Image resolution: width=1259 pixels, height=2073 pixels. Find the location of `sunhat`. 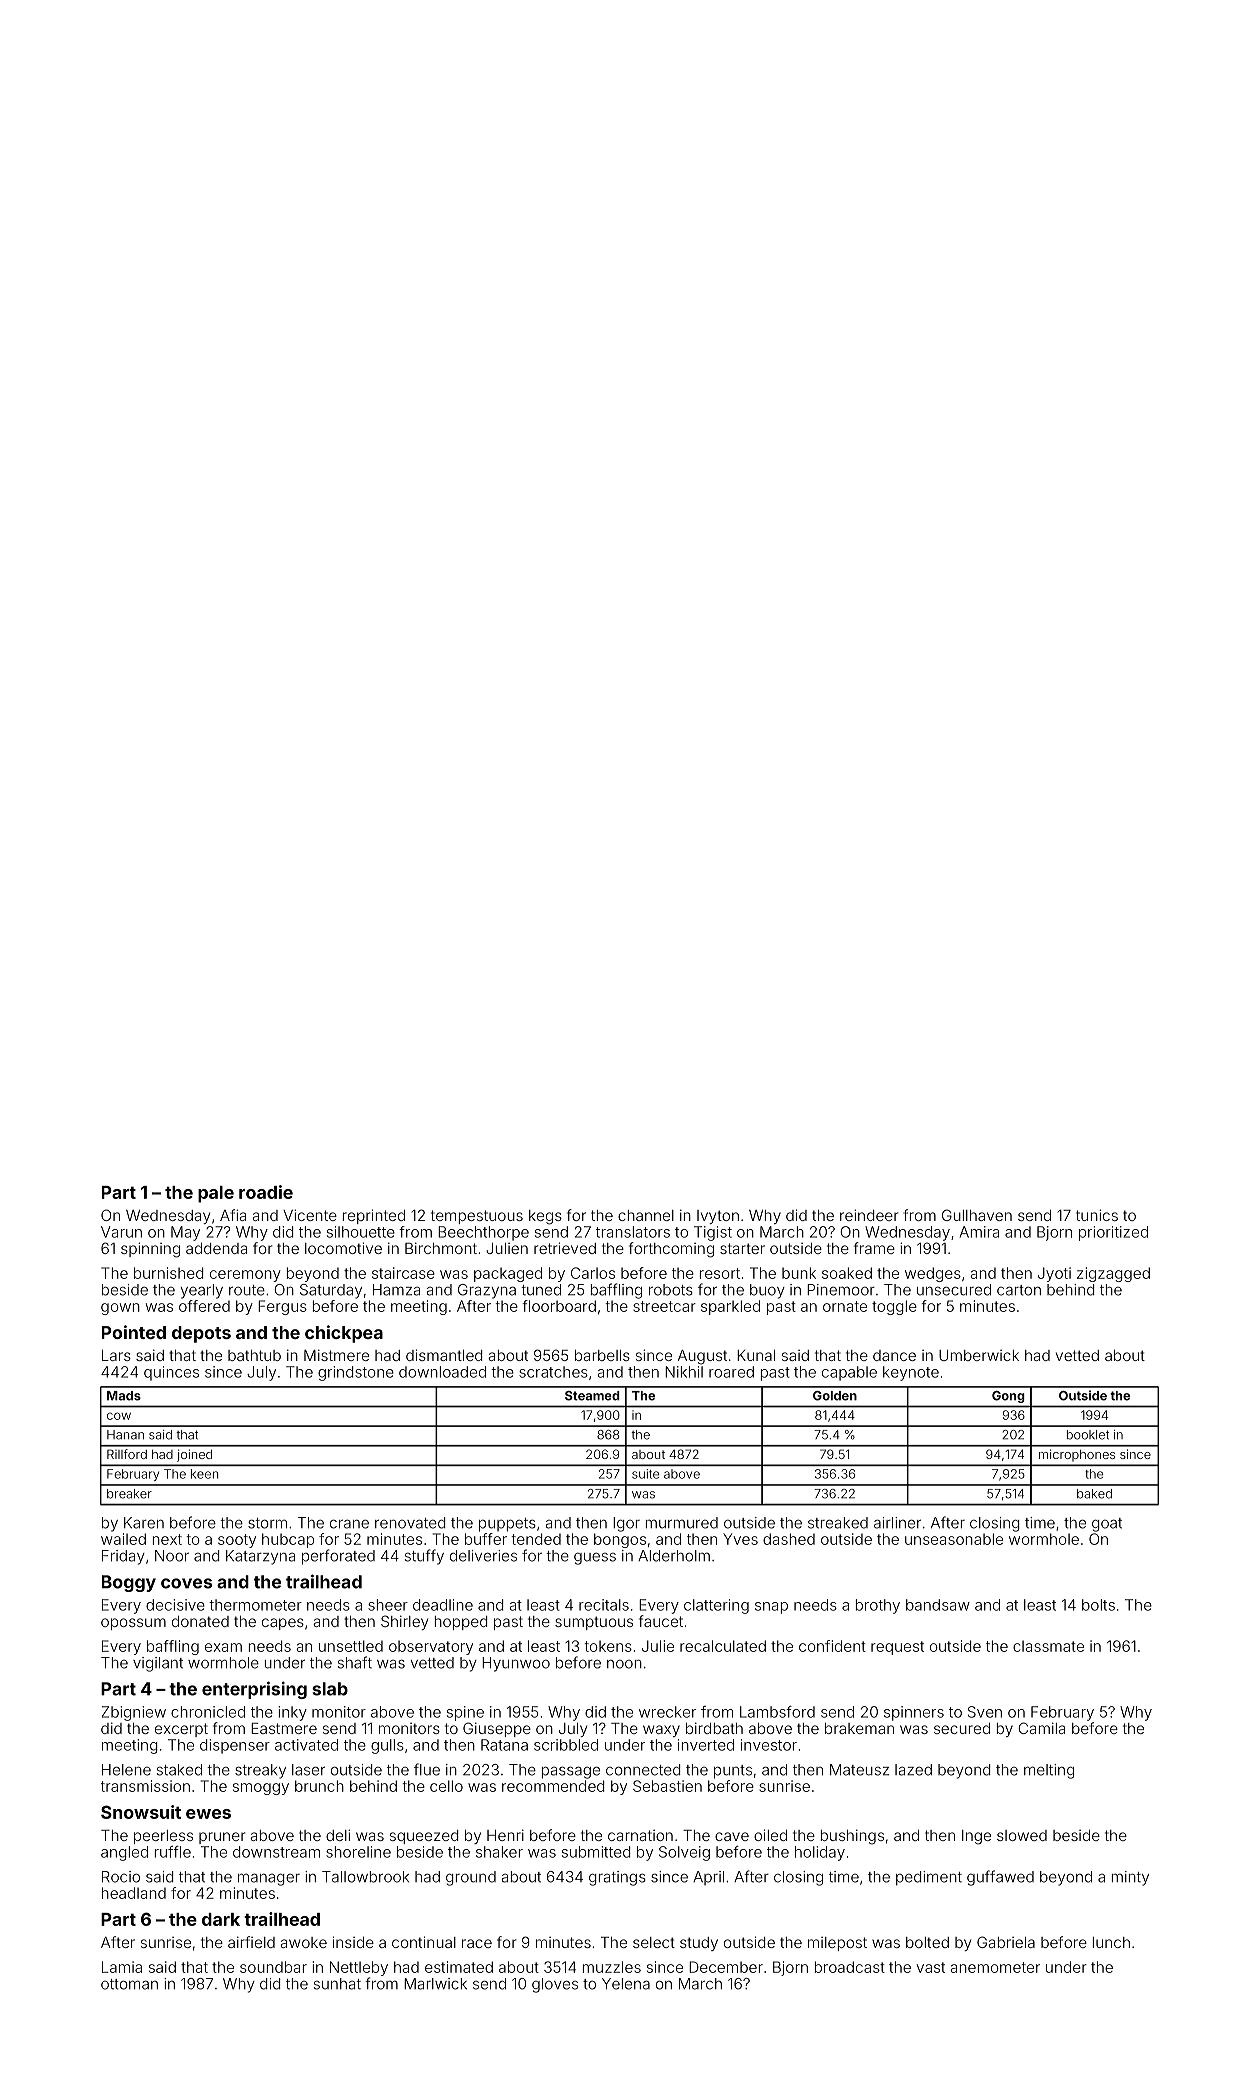

sunhat is located at coordinates (337, 1984).
